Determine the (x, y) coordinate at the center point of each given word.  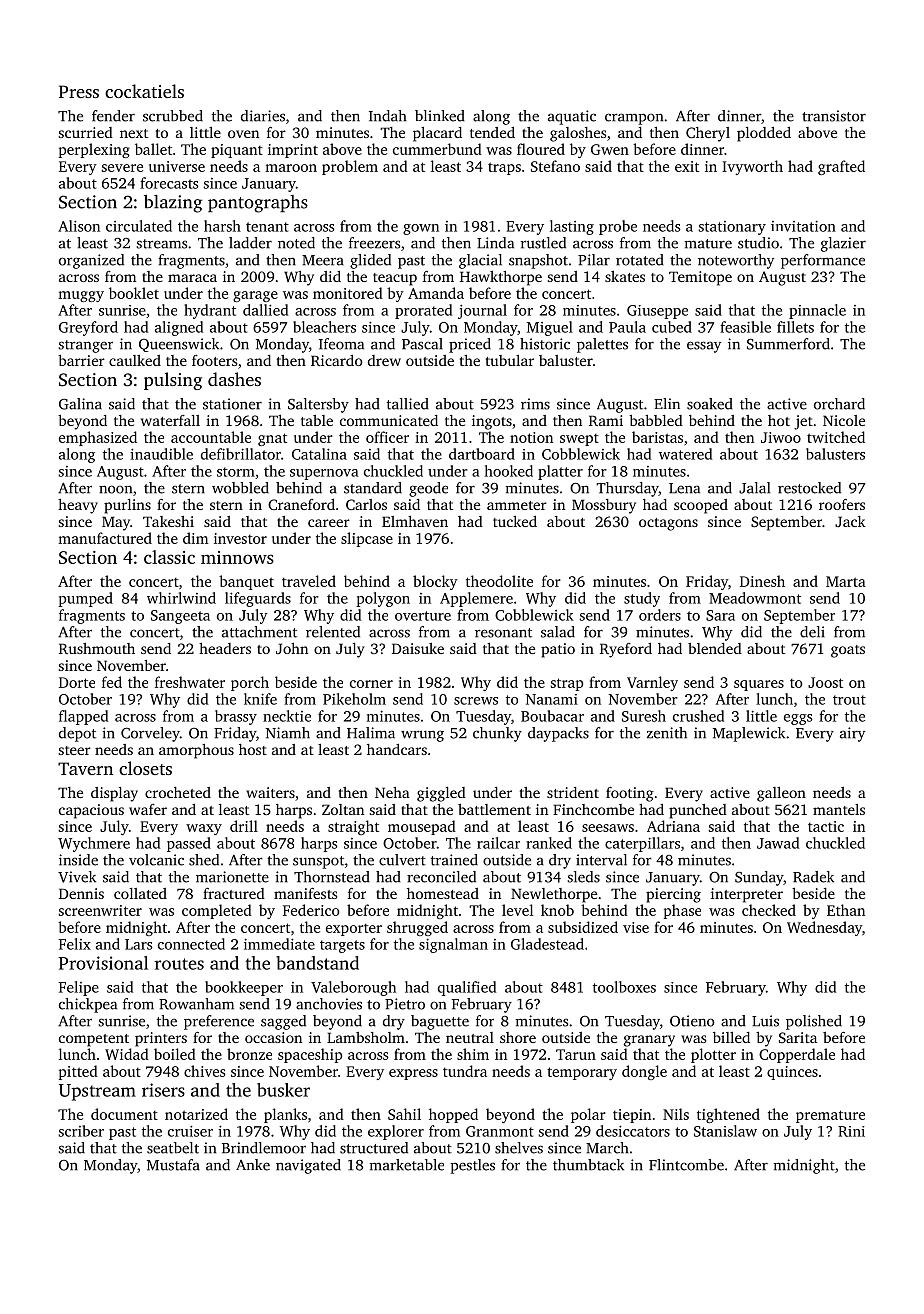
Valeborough (353, 988)
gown (421, 229)
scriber (81, 1131)
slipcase (367, 539)
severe (122, 168)
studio (758, 243)
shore (518, 1037)
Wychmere (94, 844)
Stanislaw (725, 1131)
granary (649, 1041)
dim (195, 538)
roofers (842, 504)
